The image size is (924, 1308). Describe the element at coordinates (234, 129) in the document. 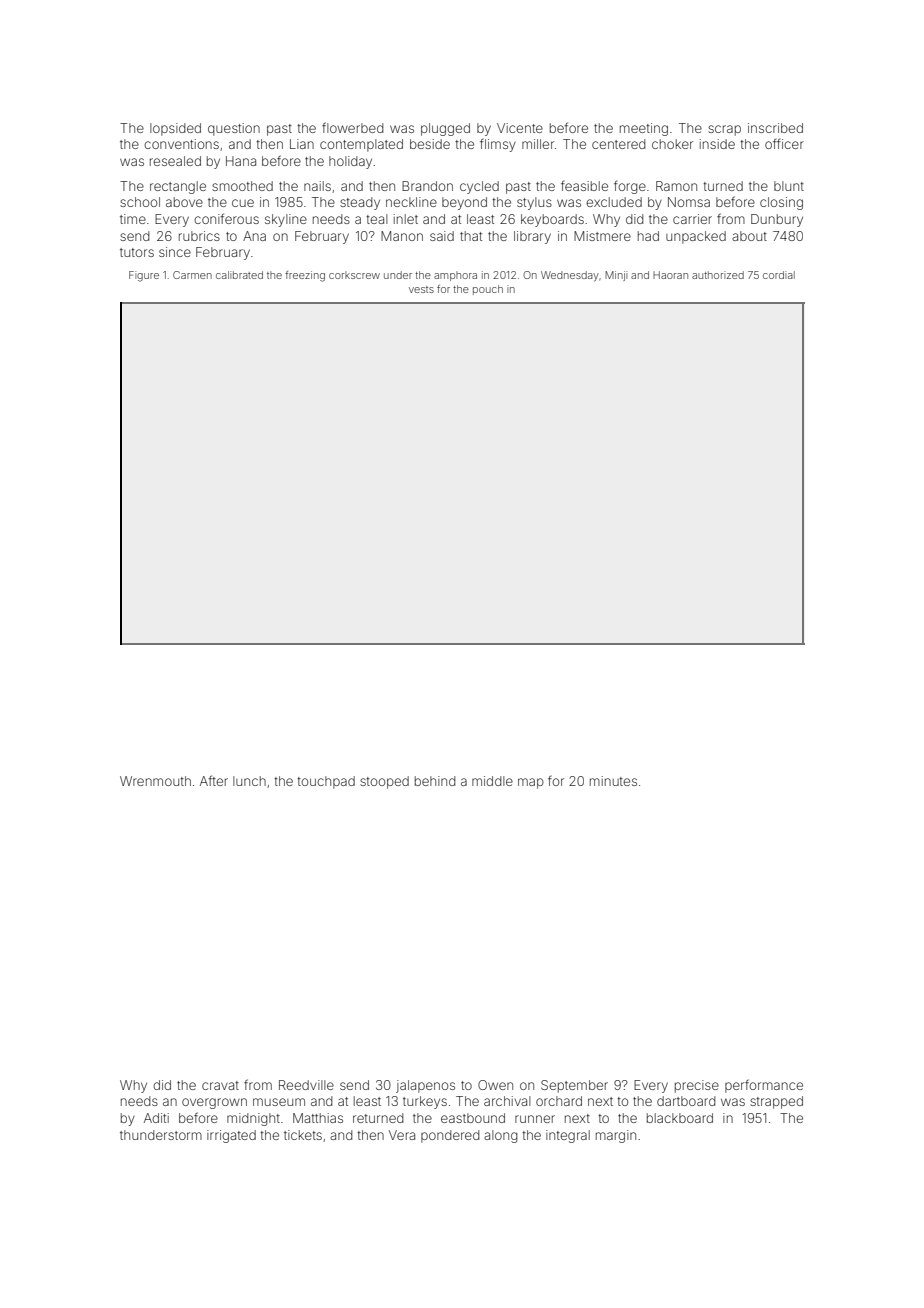

I see `question` at that location.
